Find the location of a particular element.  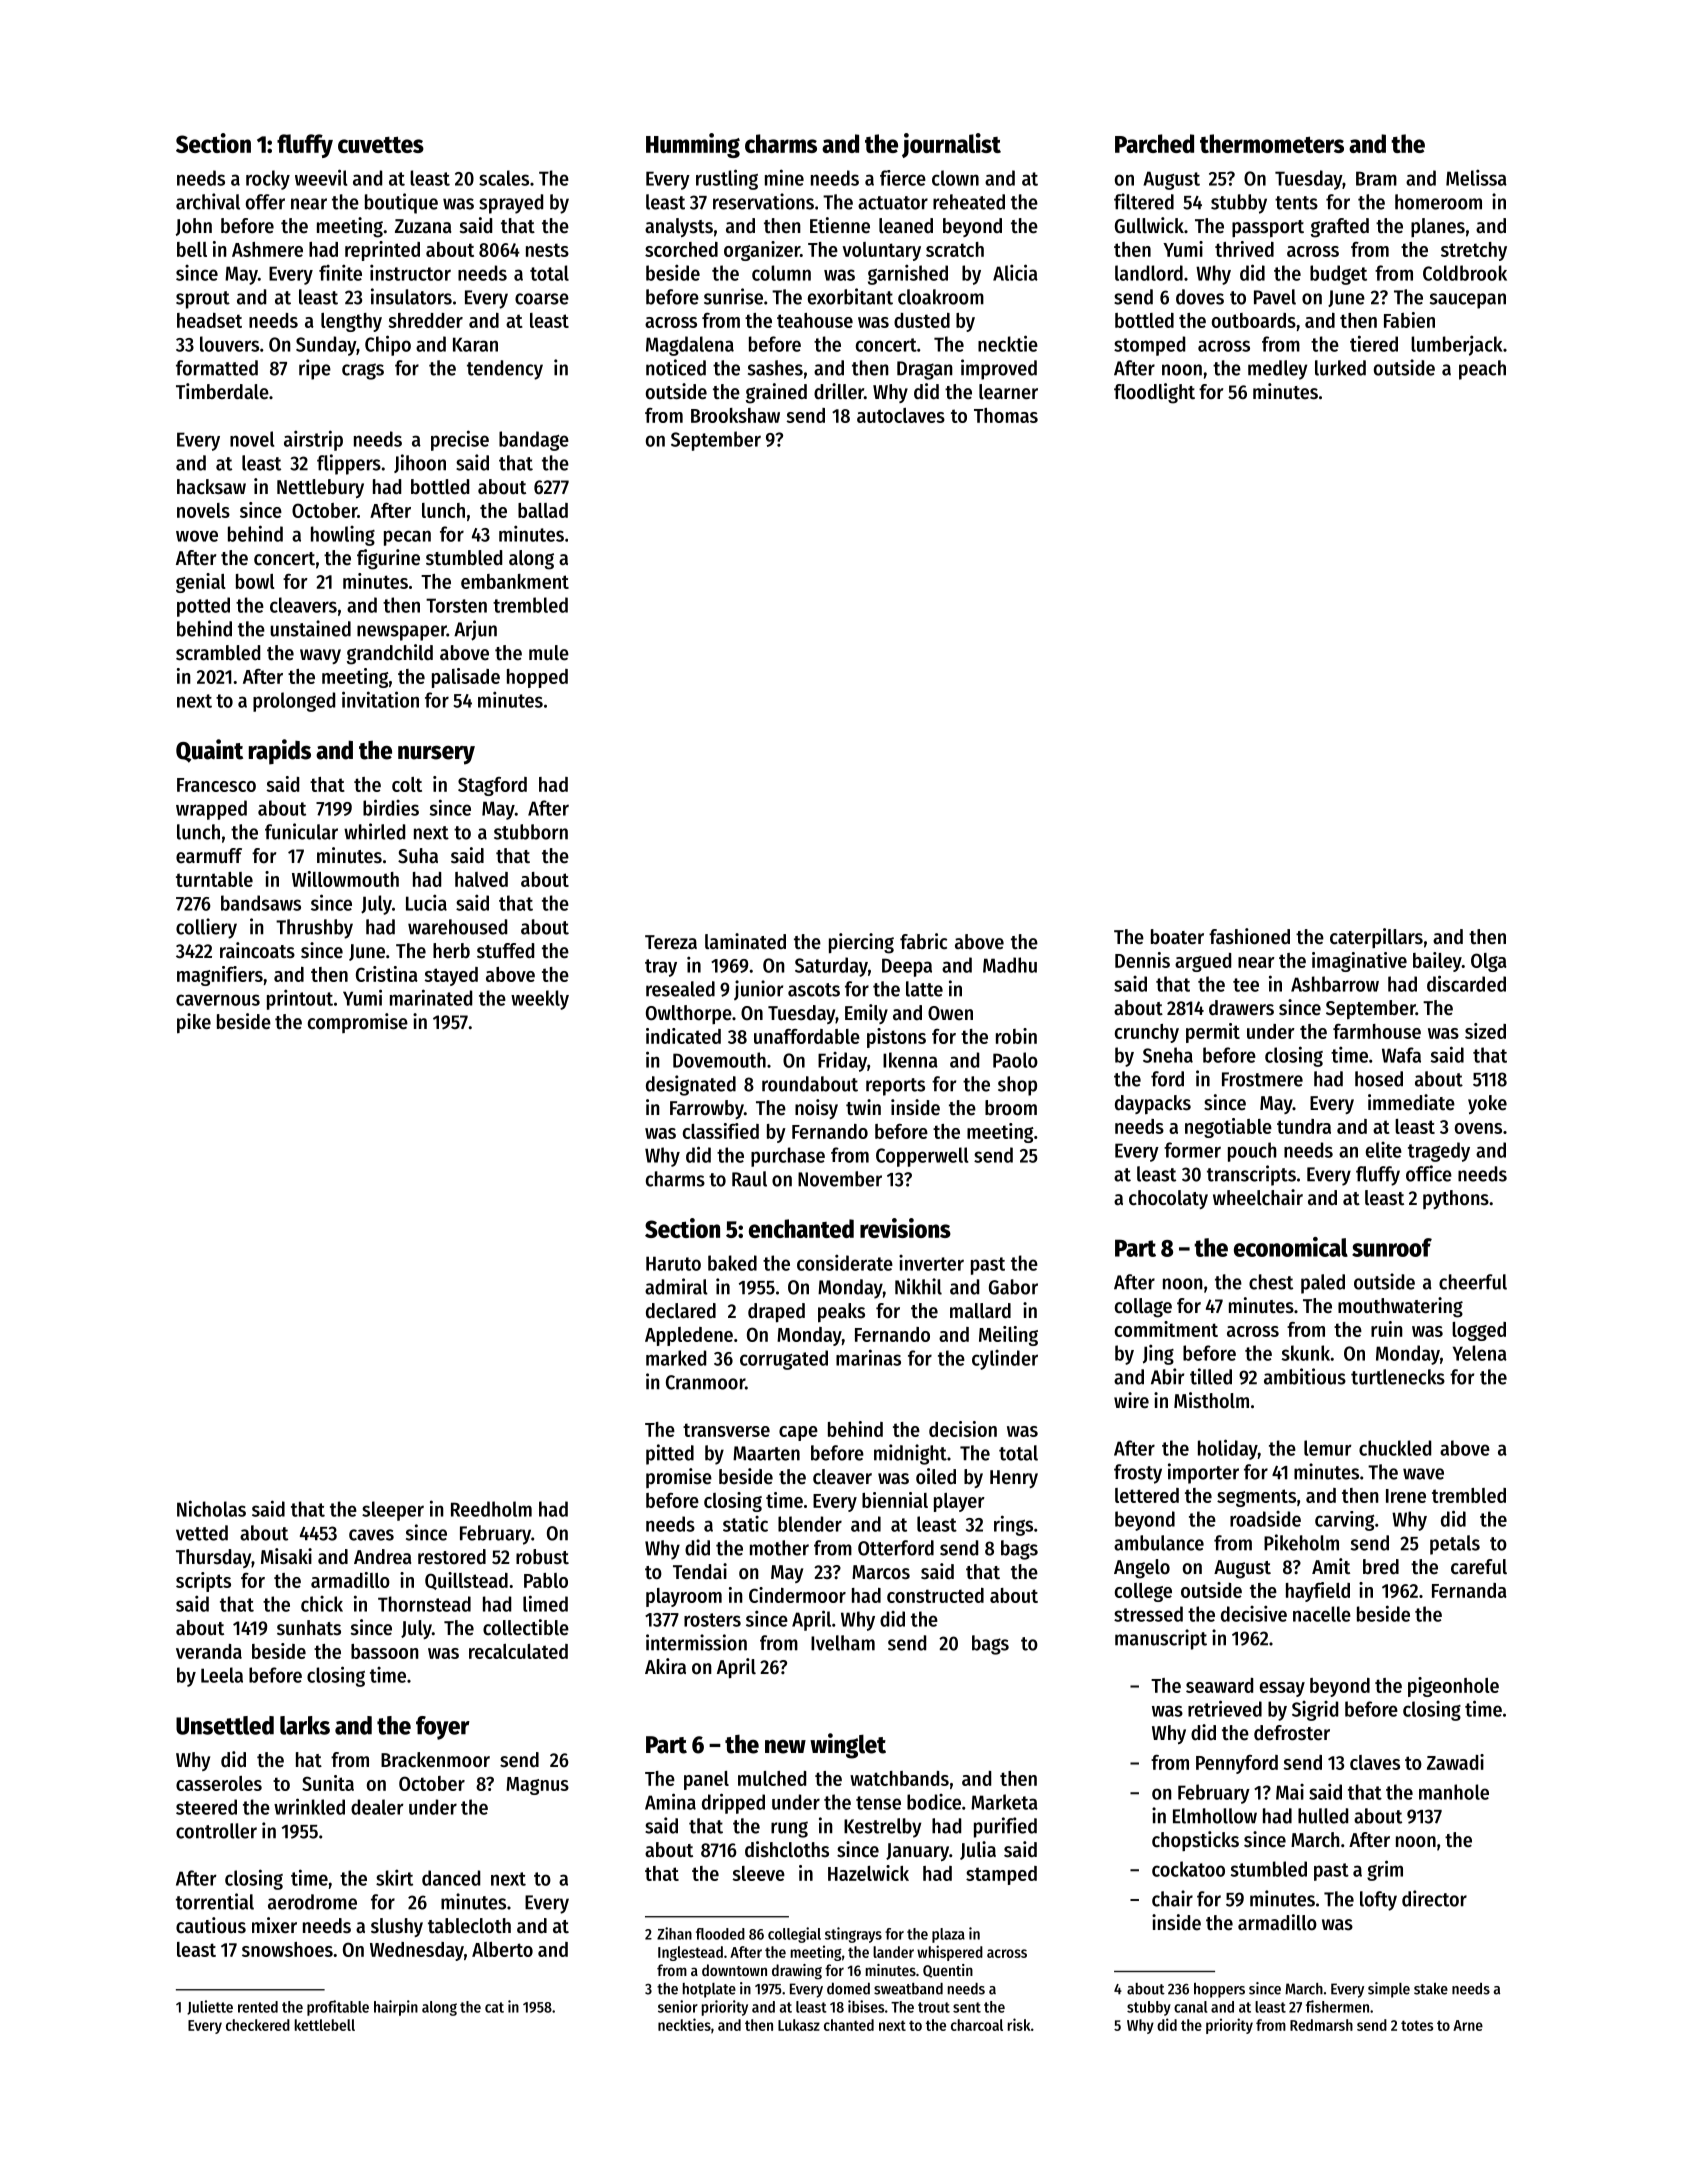

thermometers is located at coordinates (1272, 143).
